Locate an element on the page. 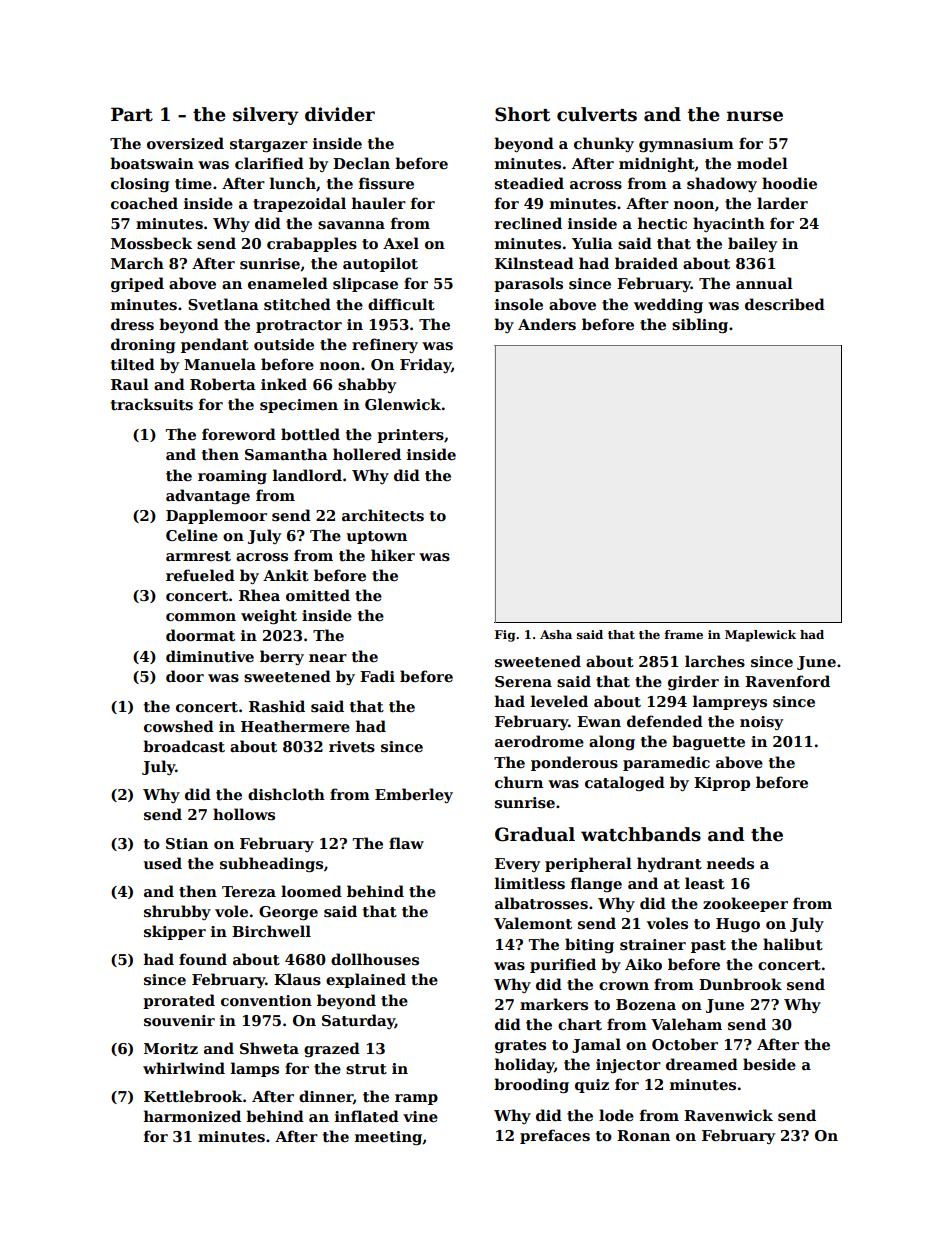 The width and height of the page is (952, 1233). common is located at coordinates (201, 617).
